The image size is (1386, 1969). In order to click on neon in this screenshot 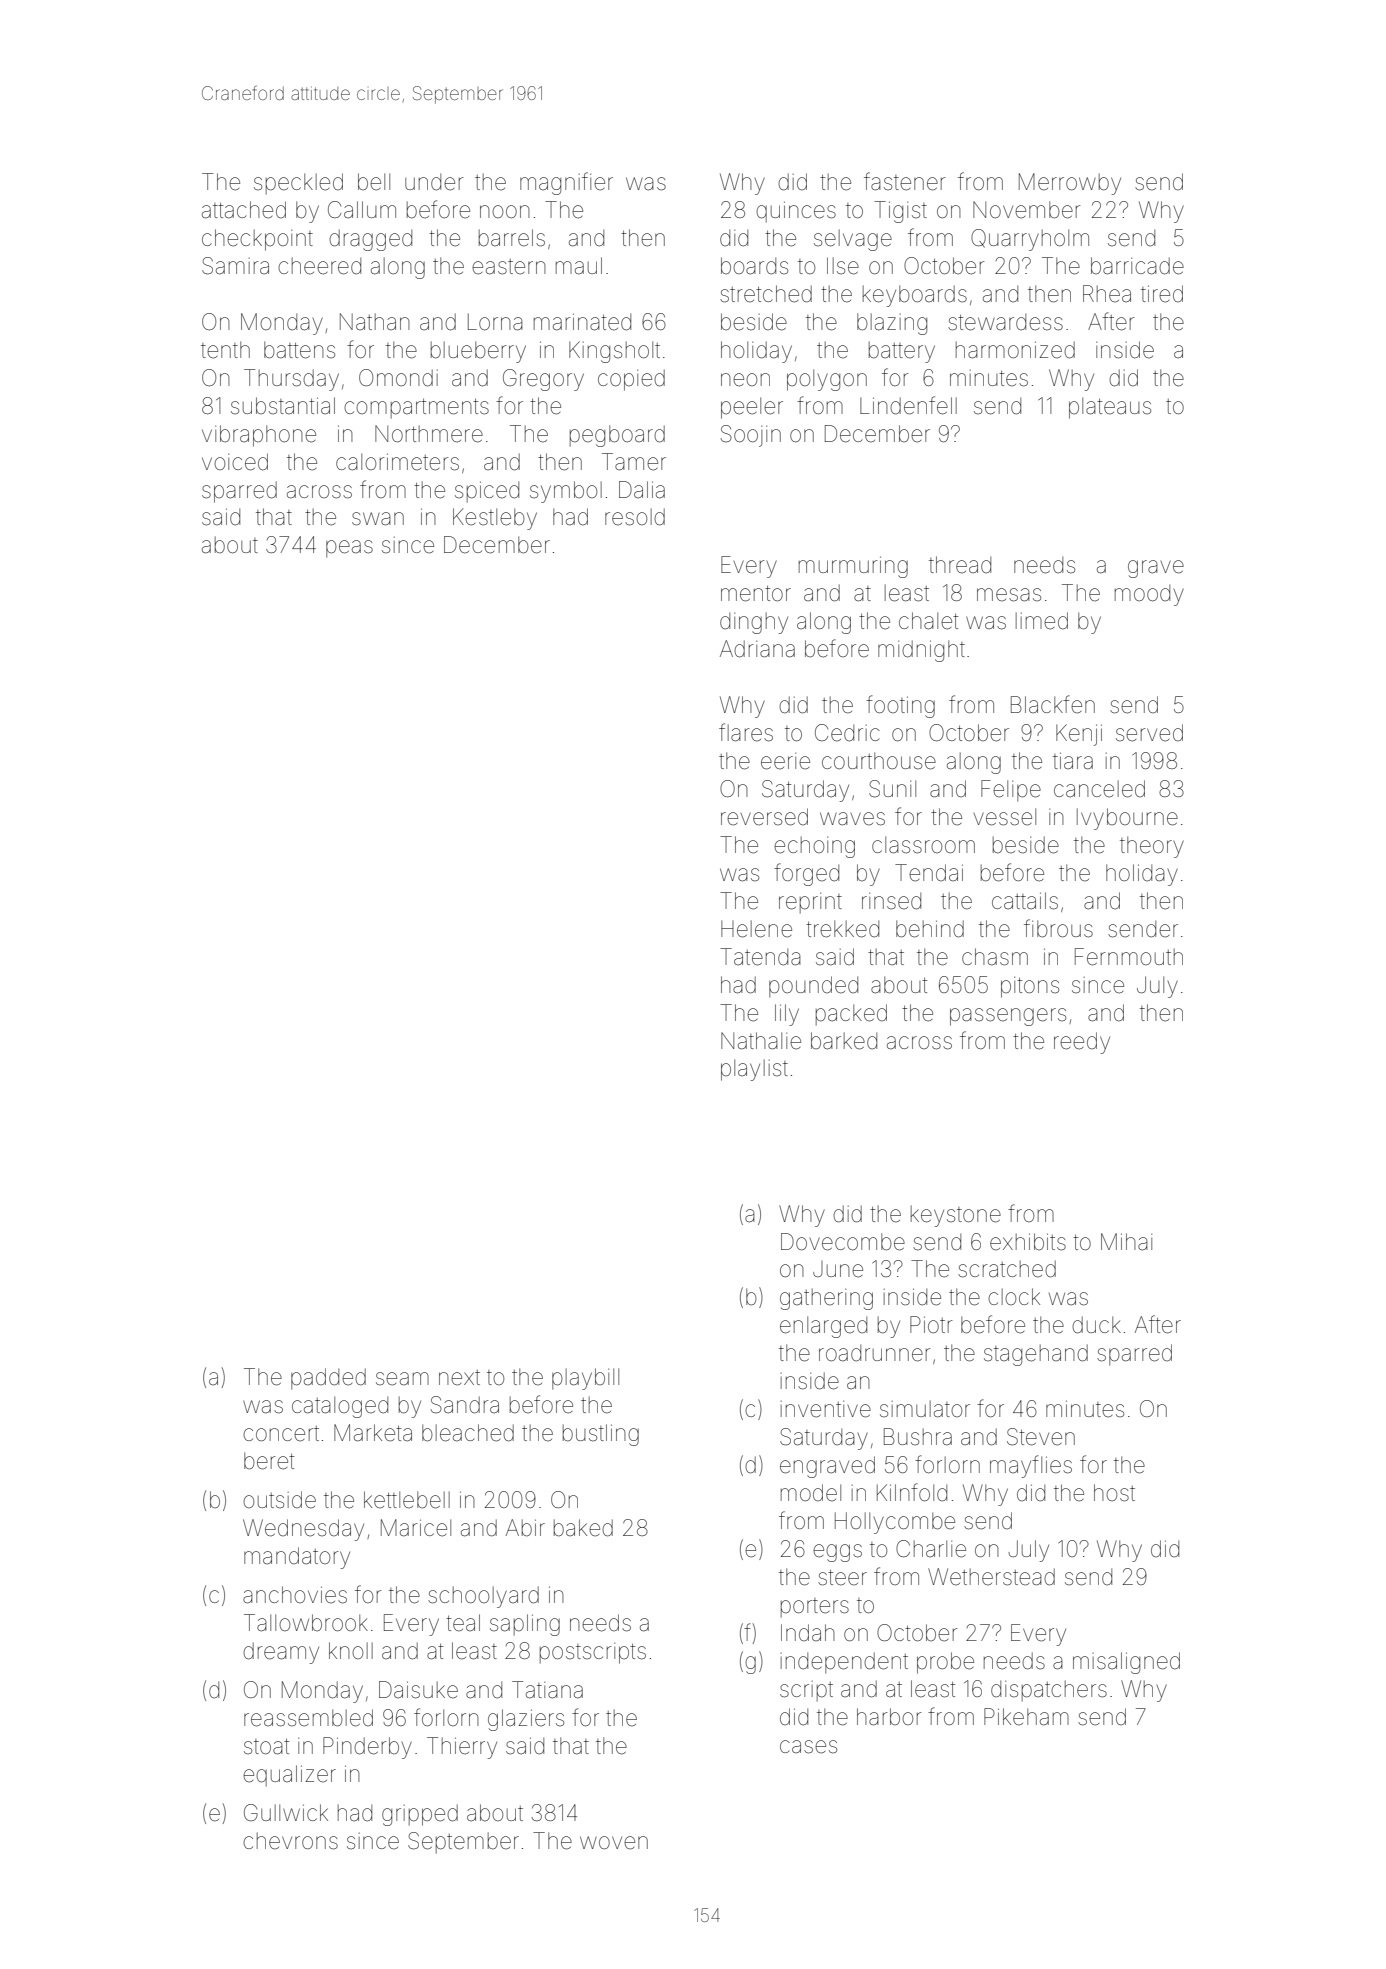, I will do `click(745, 380)`.
